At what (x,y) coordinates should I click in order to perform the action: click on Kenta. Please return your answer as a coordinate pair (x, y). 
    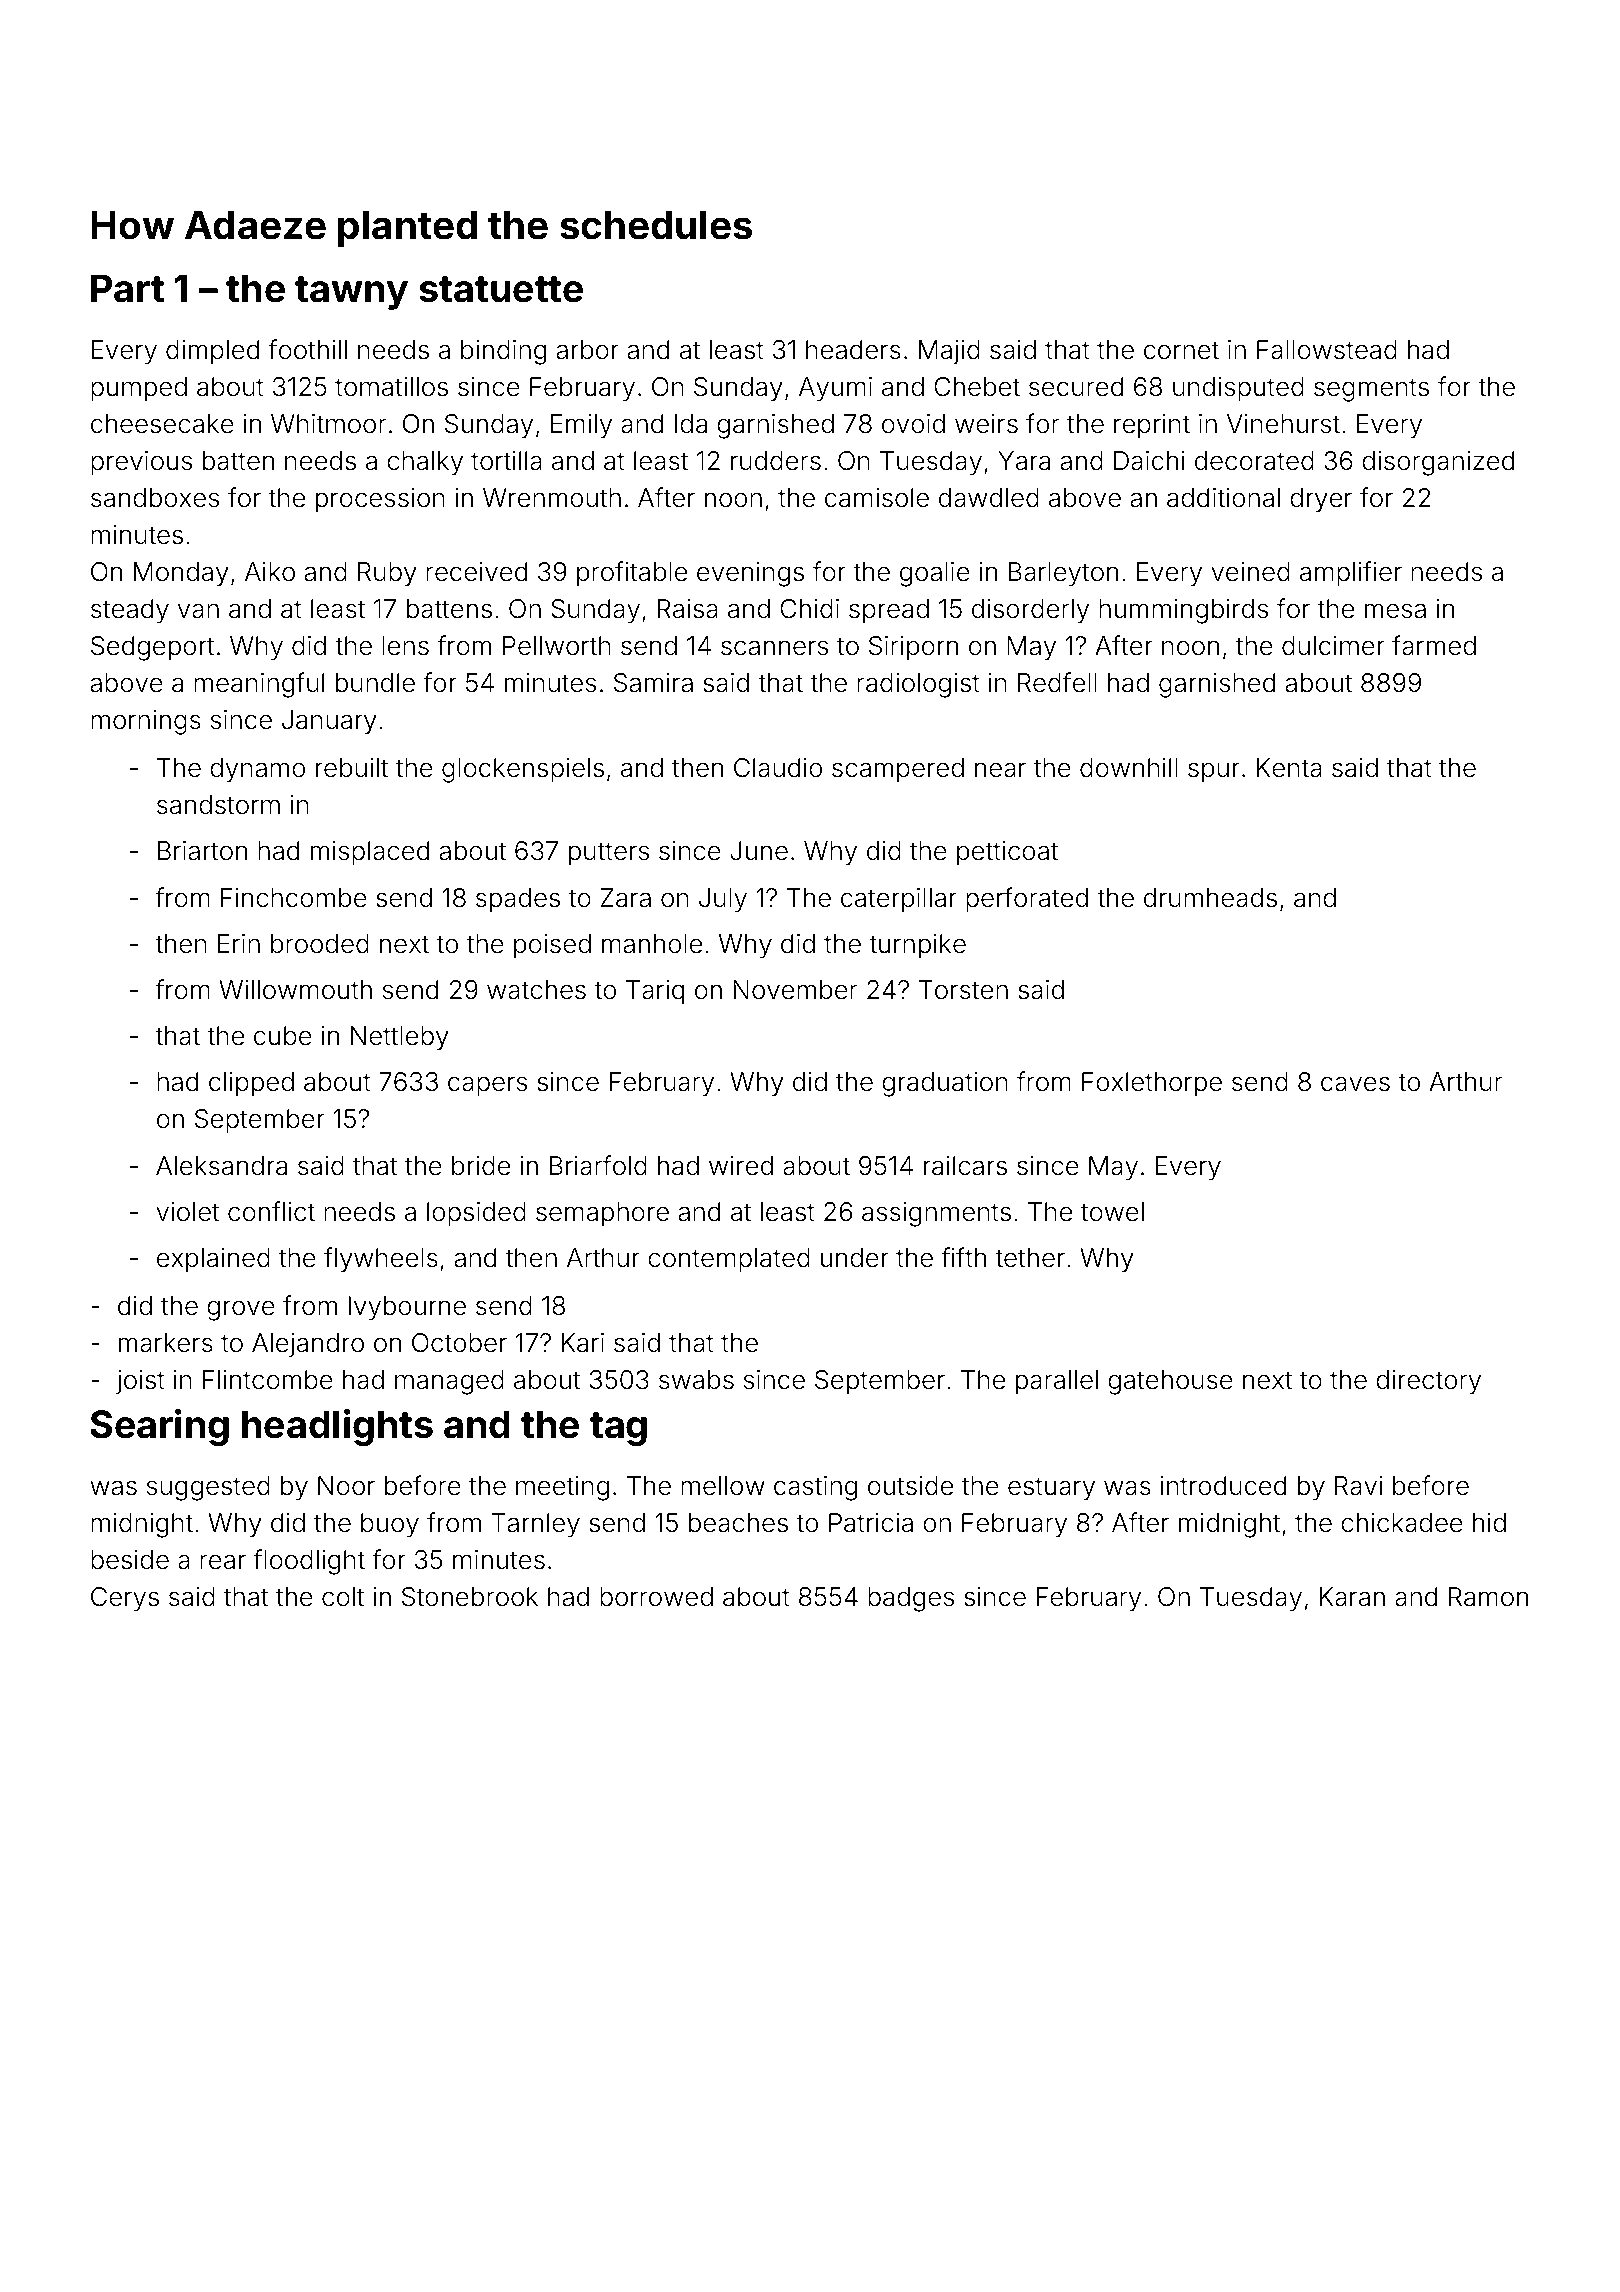
    Looking at the image, I should click on (1289, 768).
